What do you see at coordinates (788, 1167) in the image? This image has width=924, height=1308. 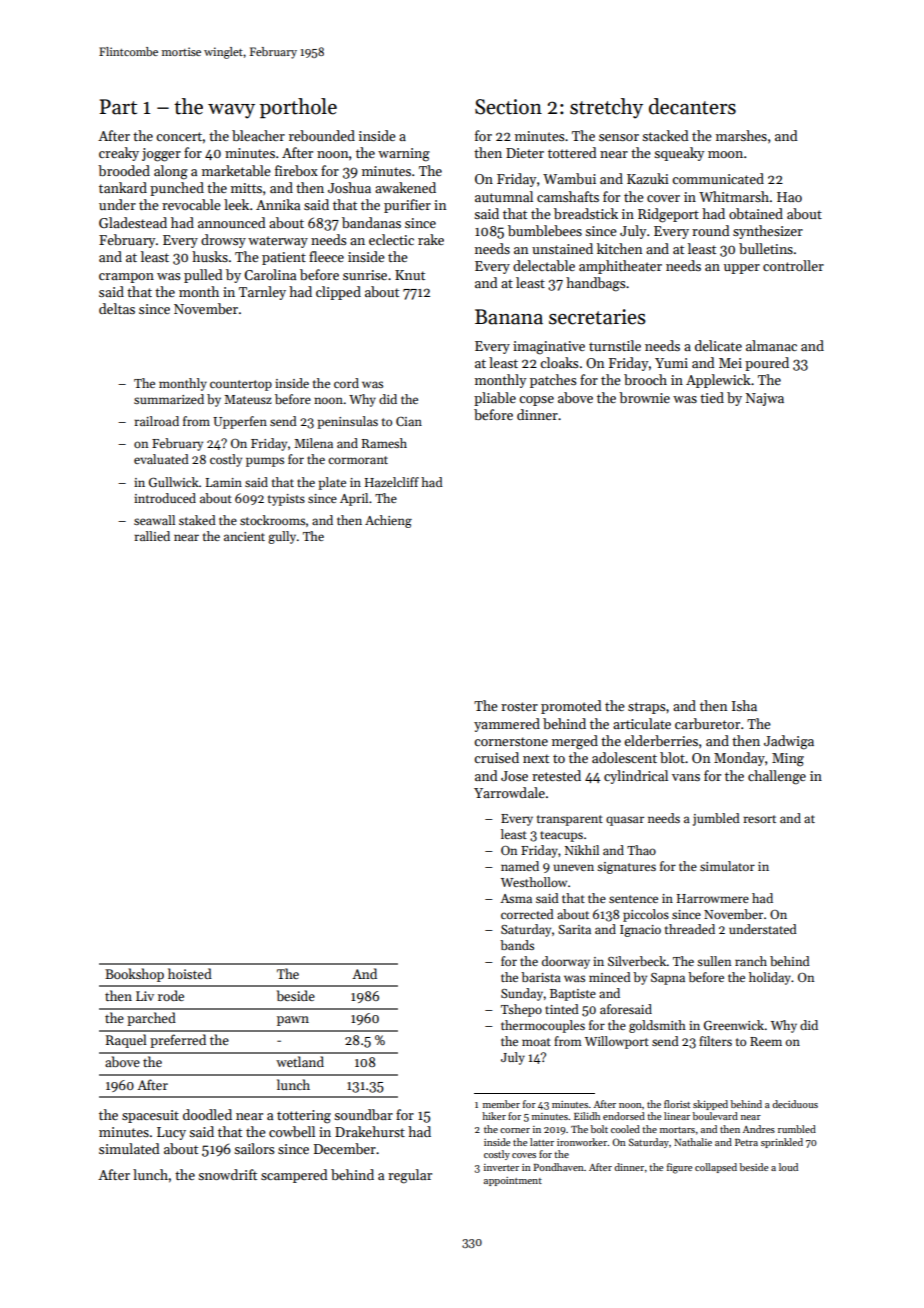 I see `loud` at bounding box center [788, 1167].
